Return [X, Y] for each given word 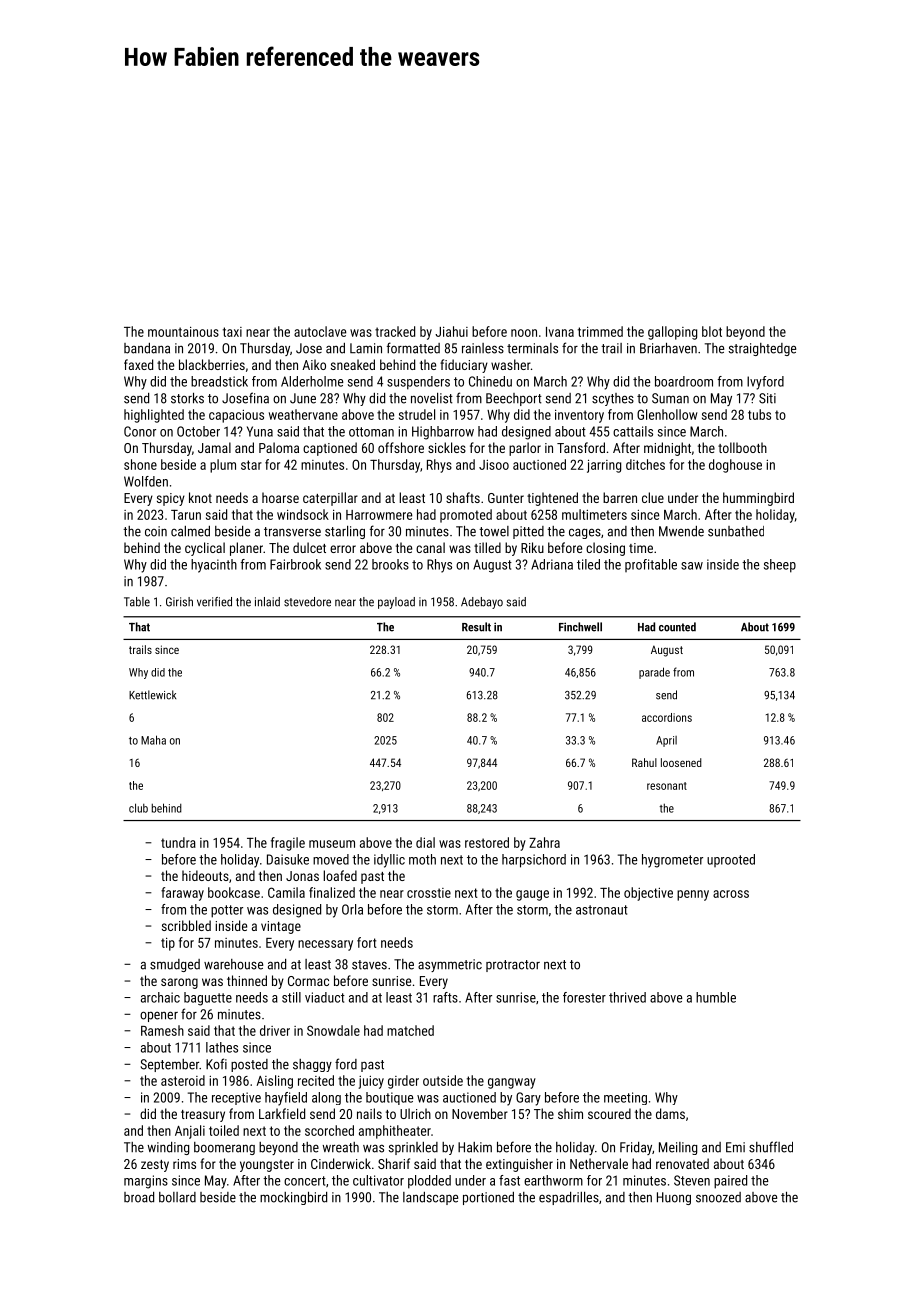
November [480, 1113]
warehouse [233, 964]
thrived [627, 997]
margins [146, 1182]
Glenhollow [667, 414]
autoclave [320, 331]
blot [712, 331]
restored [487, 842]
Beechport [514, 399]
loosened [681, 762]
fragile [288, 844]
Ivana [560, 332]
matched [410, 1030]
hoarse [280, 497]
